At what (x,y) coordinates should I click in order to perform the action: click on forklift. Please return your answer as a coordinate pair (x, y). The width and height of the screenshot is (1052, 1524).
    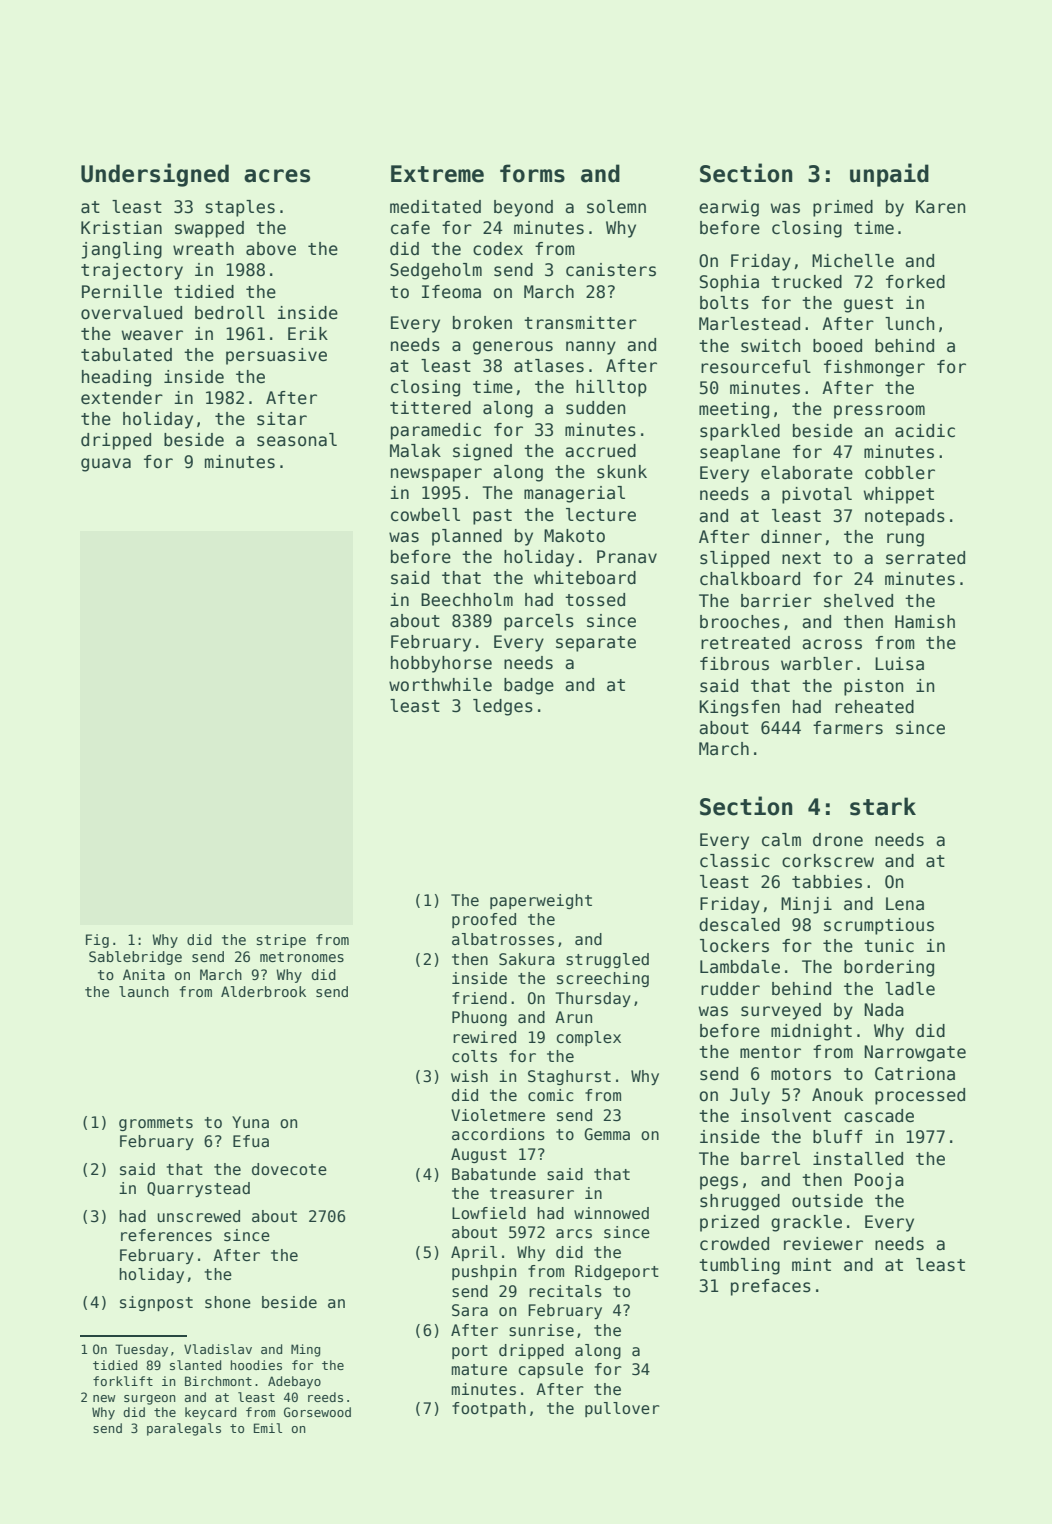
    Looking at the image, I should click on (123, 1381).
